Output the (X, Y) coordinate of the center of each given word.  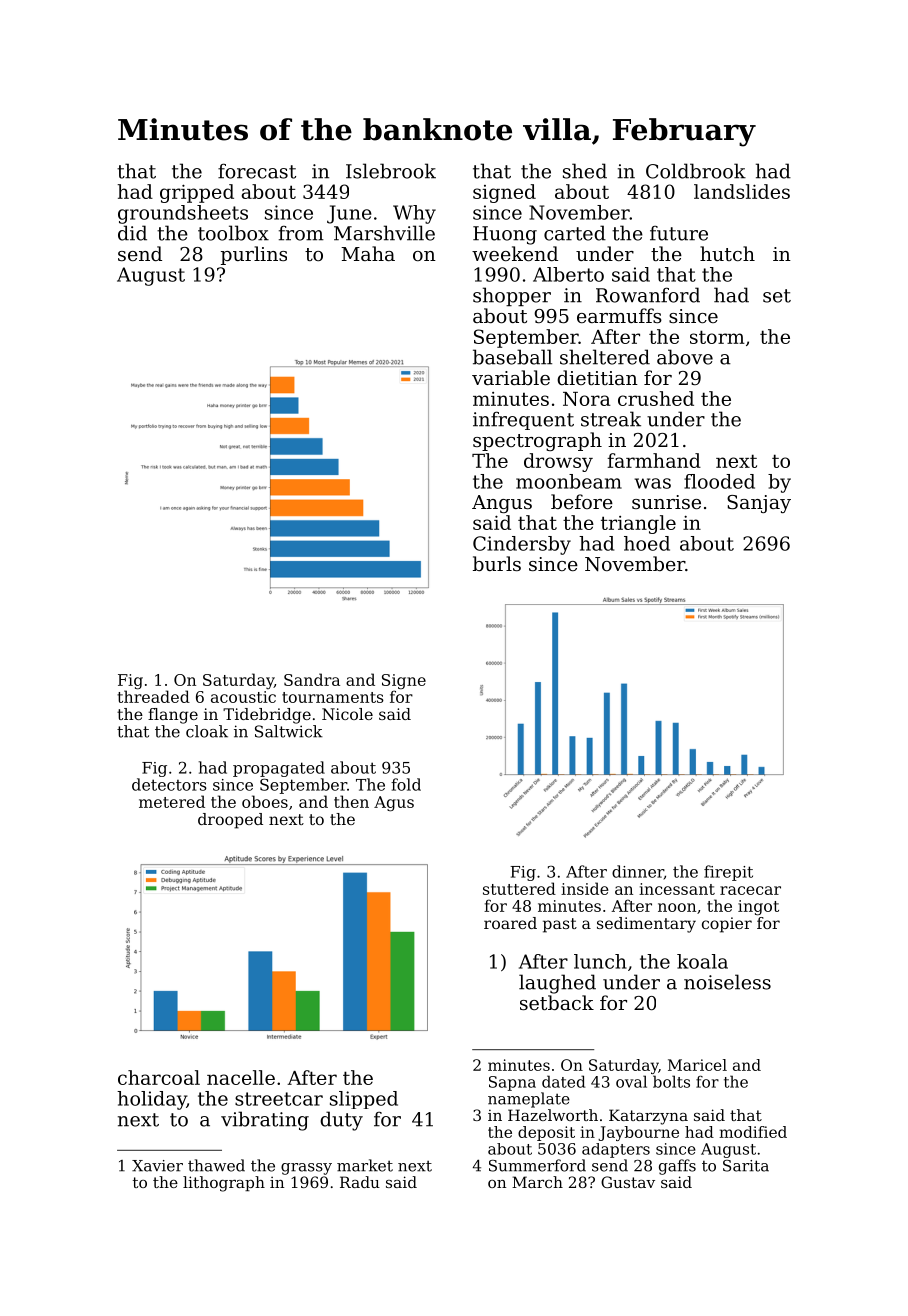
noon (677, 907)
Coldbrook (696, 171)
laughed (557, 984)
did (132, 233)
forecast (257, 171)
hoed (647, 543)
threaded (153, 696)
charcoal (159, 1077)
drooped (230, 821)
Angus (502, 504)
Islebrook (391, 171)
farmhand (654, 460)
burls (497, 563)
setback (557, 1002)
